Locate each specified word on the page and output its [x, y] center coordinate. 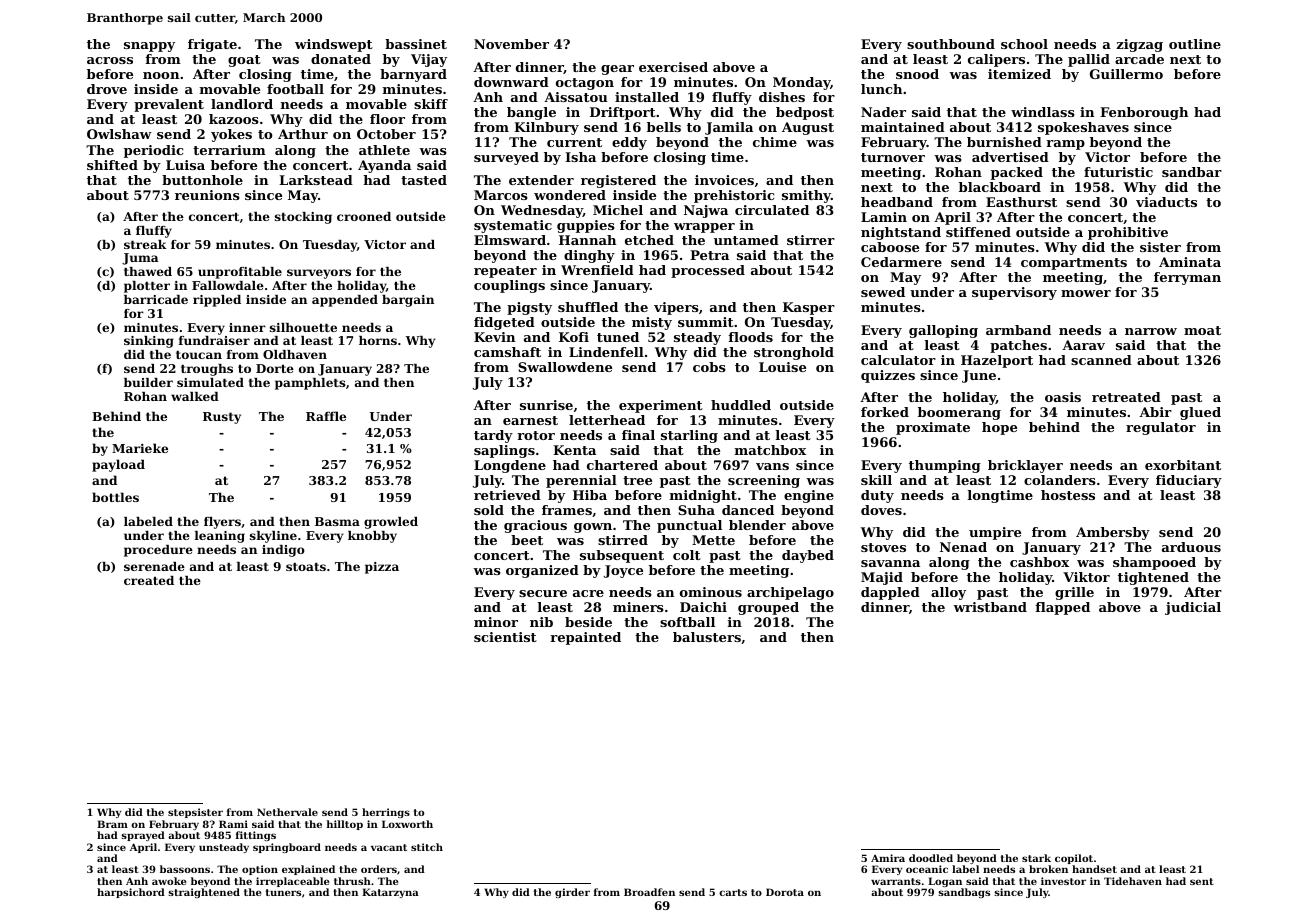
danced [748, 510]
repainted [585, 638]
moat [1202, 330]
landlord [242, 104]
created [149, 580]
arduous [1191, 547]
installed [647, 97]
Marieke [140, 448]
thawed [148, 271]
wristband [990, 607]
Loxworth [407, 824]
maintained [903, 127]
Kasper [809, 308]
